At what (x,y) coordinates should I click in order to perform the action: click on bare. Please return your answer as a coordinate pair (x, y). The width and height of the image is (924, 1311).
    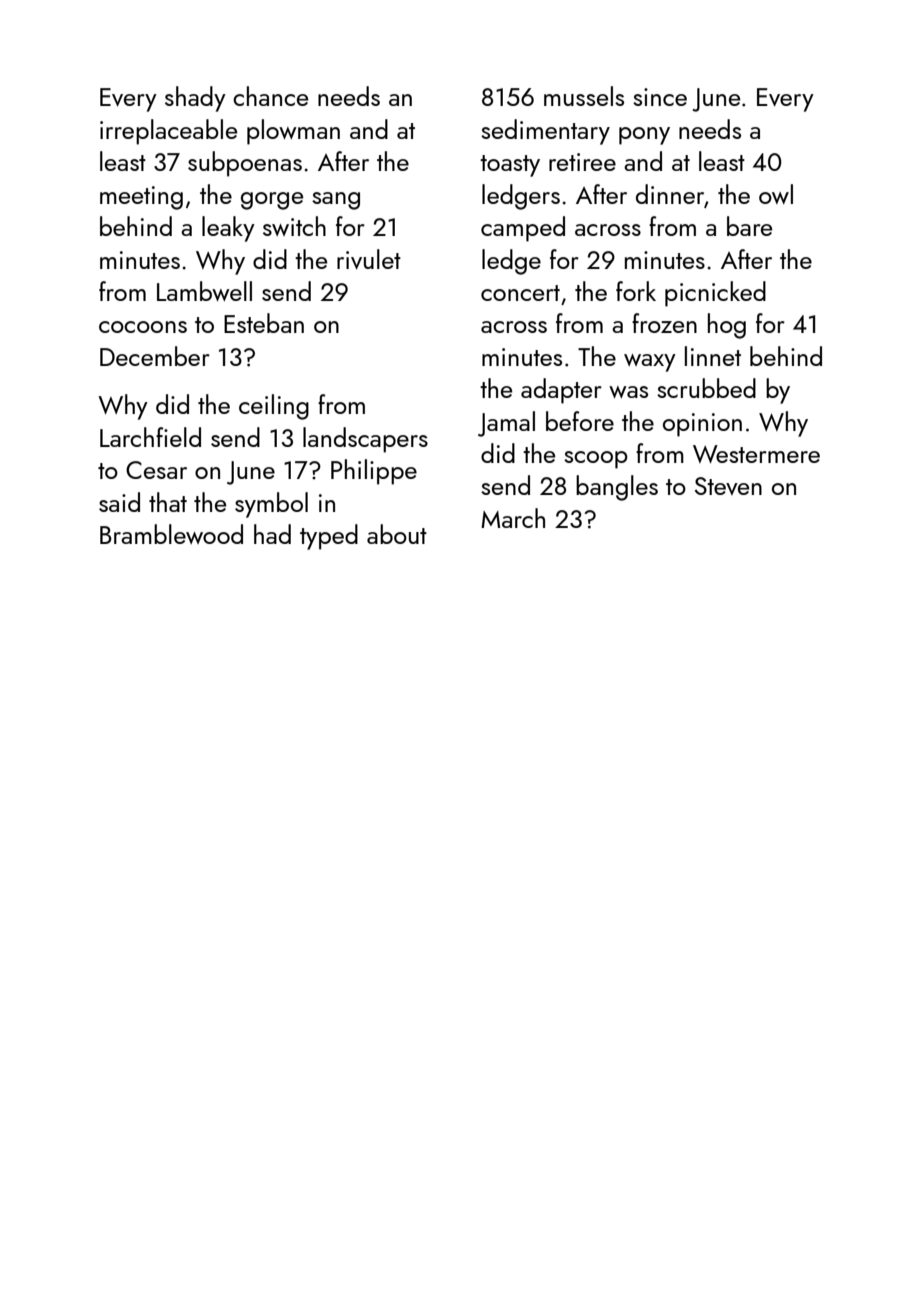
    Looking at the image, I should click on (749, 226).
